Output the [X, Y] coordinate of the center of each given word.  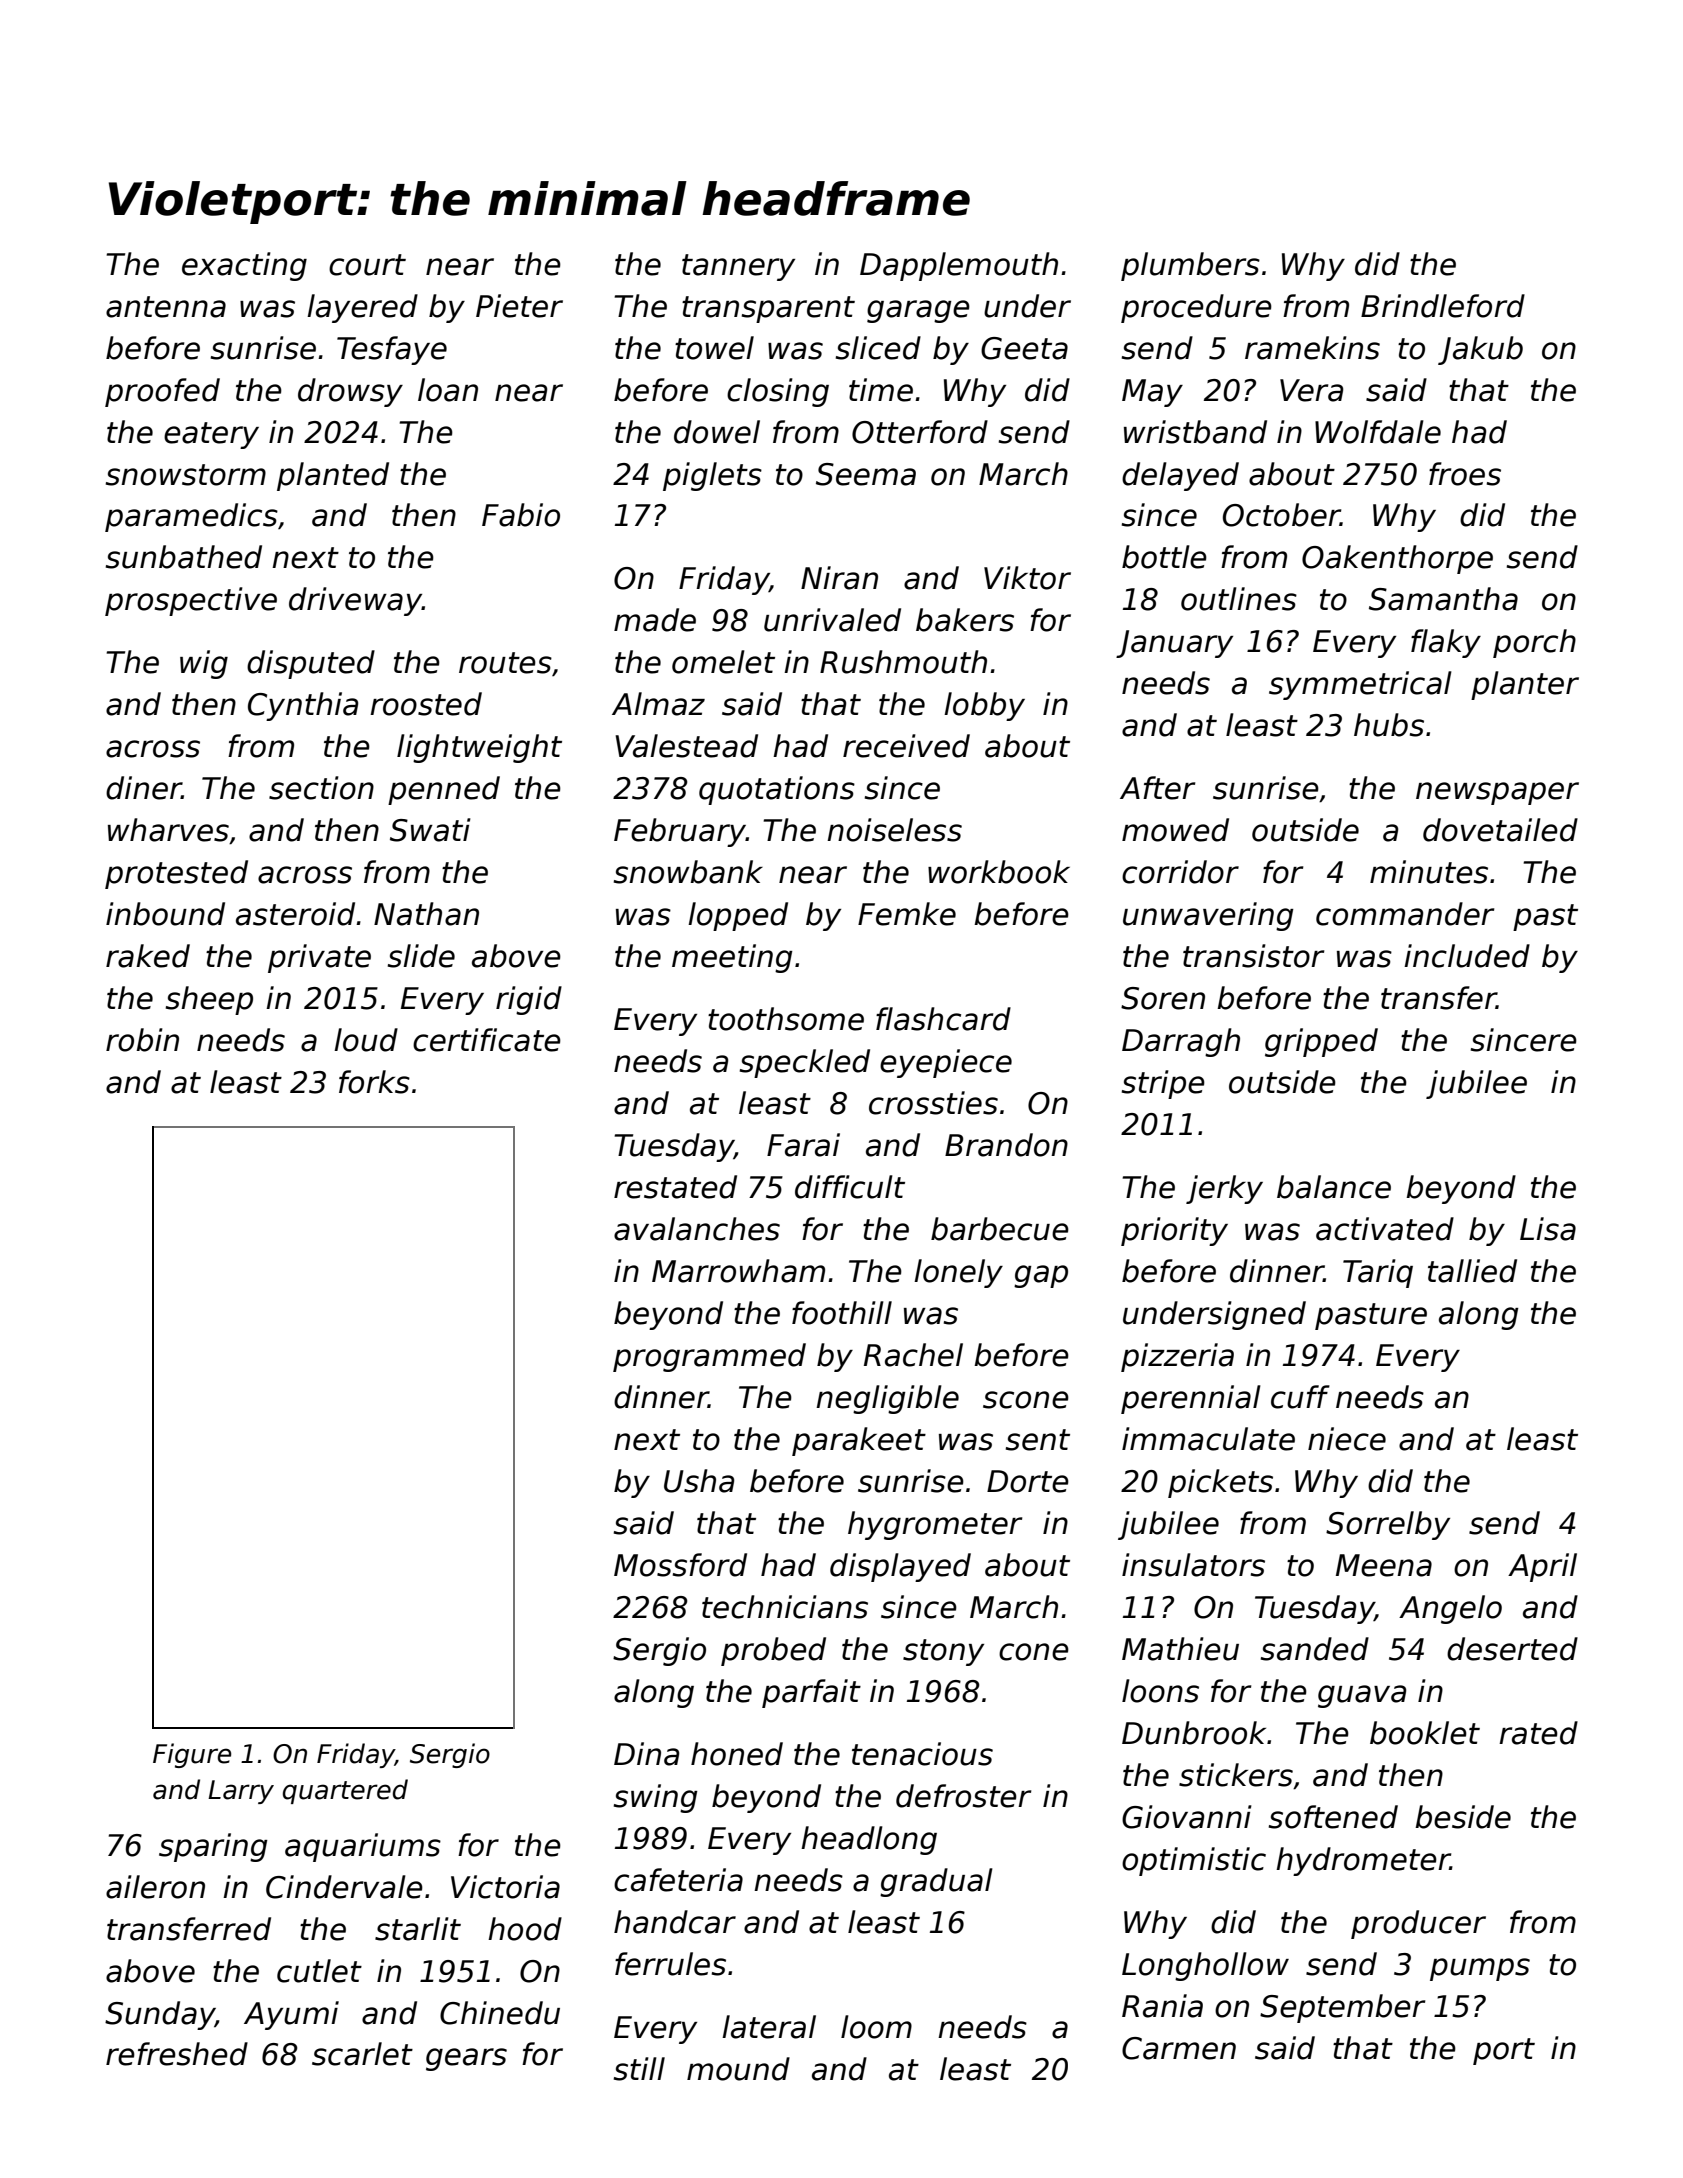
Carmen [1179, 2048]
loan [448, 390]
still [639, 2069]
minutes [1429, 872]
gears [466, 2059]
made [655, 620]
